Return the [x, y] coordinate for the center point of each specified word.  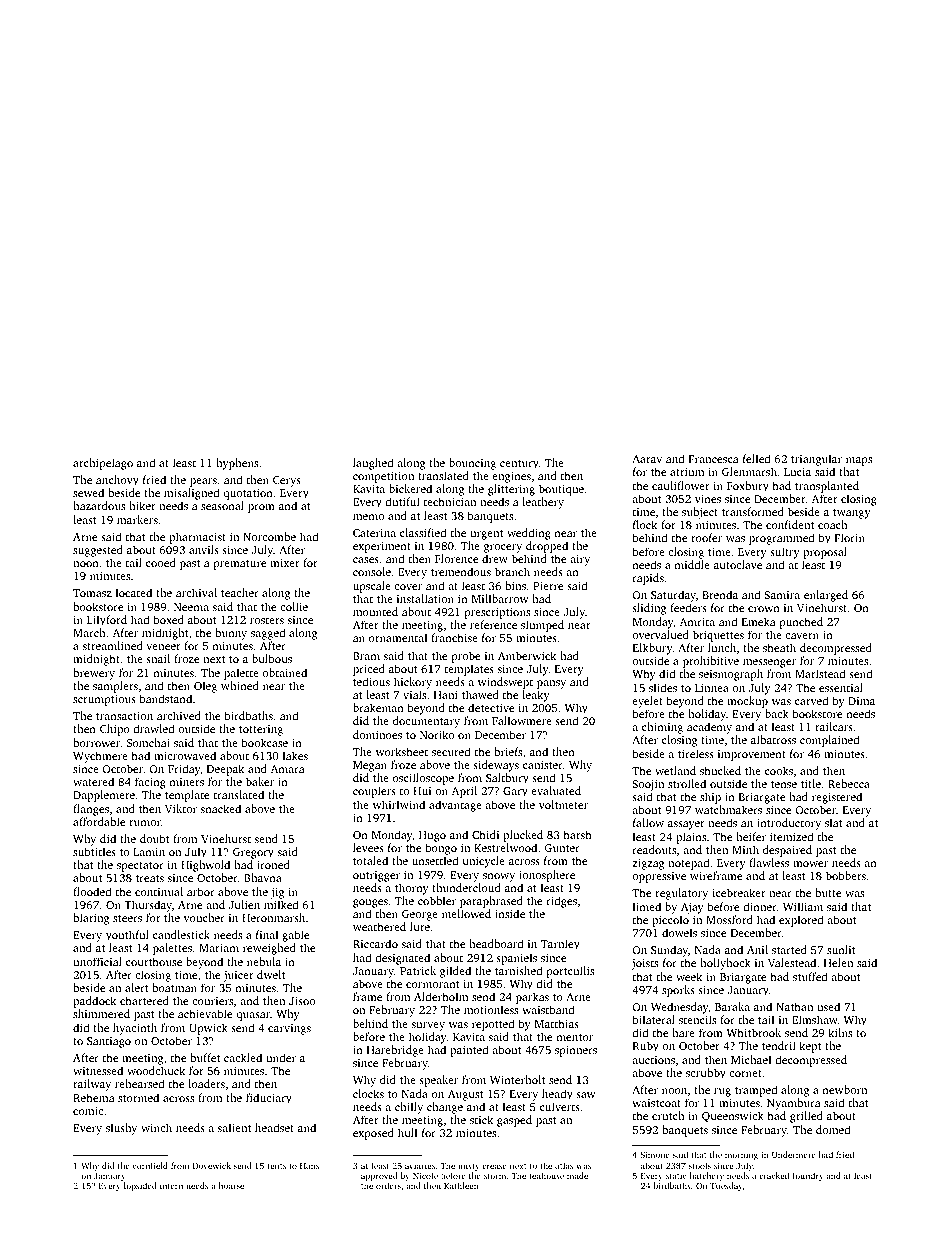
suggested [98, 551]
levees [368, 847]
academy [709, 728]
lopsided [140, 1186]
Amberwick [527, 655]
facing [150, 783]
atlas [564, 1165]
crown [764, 609]
